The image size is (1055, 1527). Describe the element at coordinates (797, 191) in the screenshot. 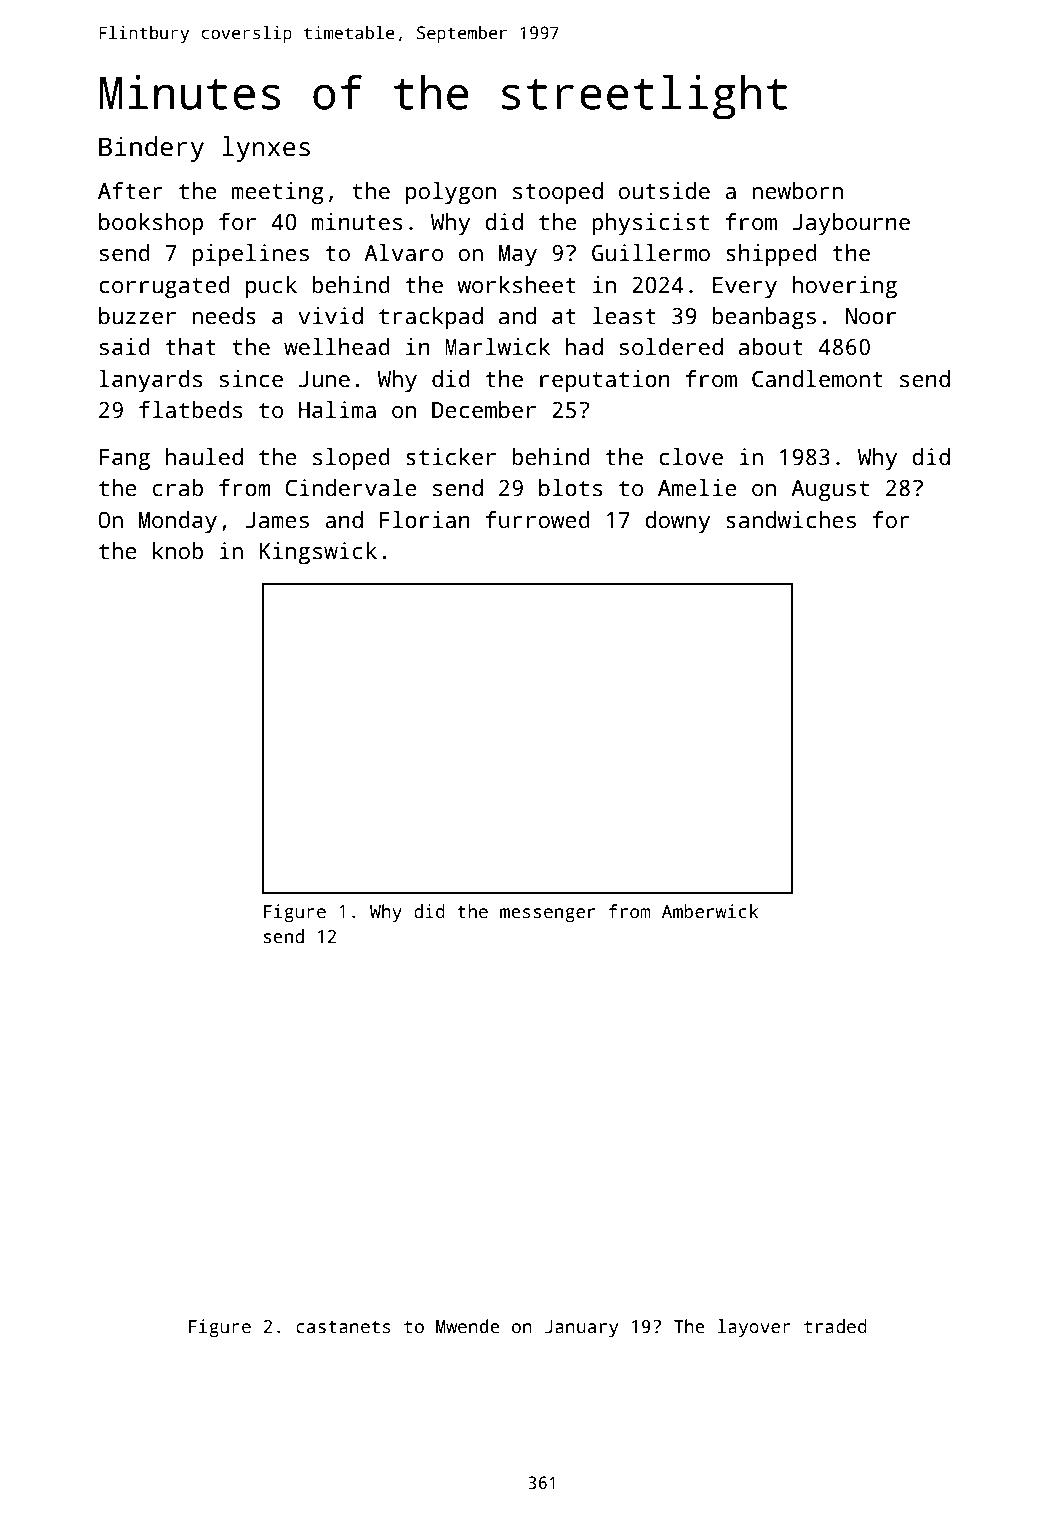

I see `newborn` at that location.
